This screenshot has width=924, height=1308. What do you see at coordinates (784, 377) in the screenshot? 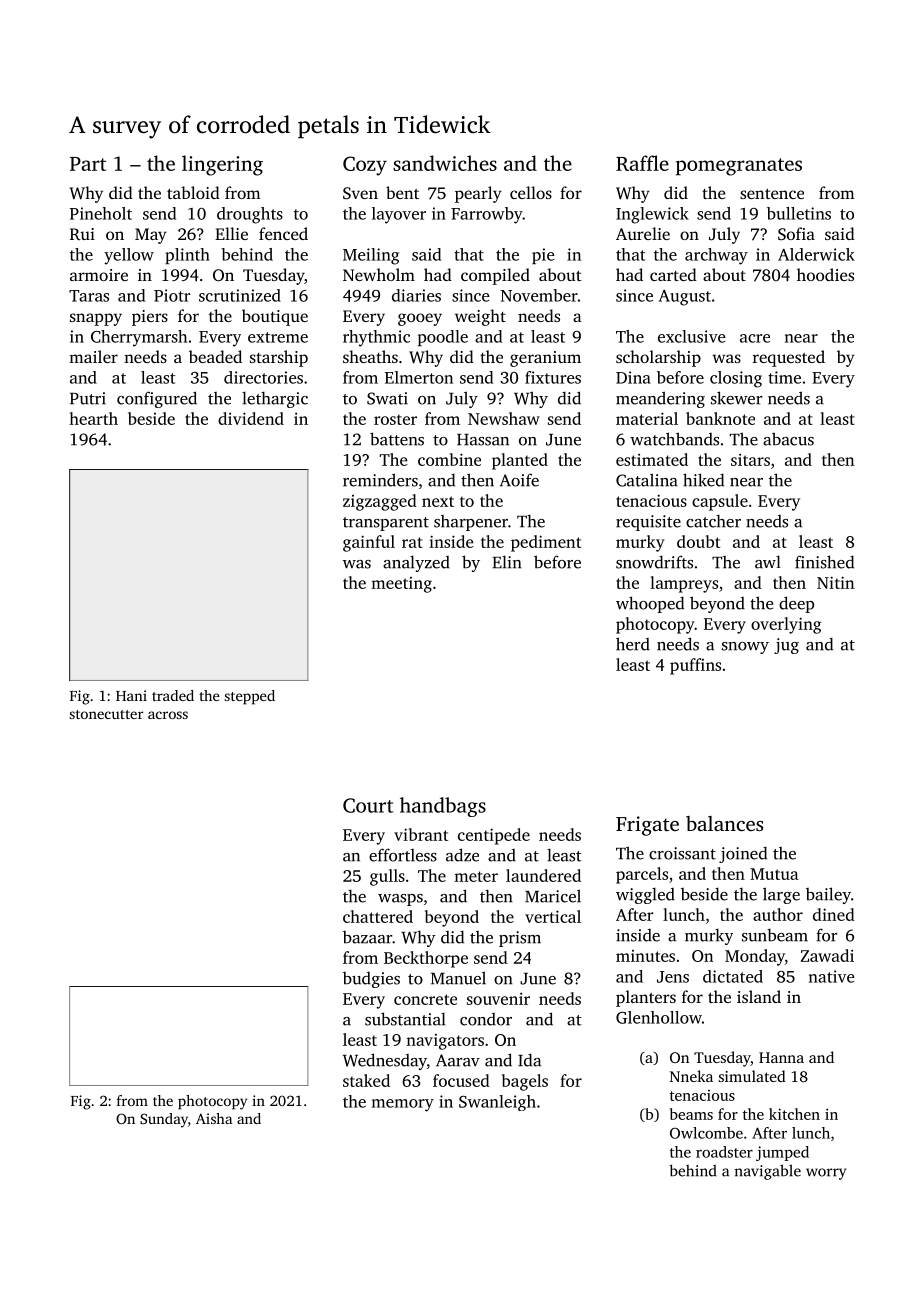
I see `time` at bounding box center [784, 377].
